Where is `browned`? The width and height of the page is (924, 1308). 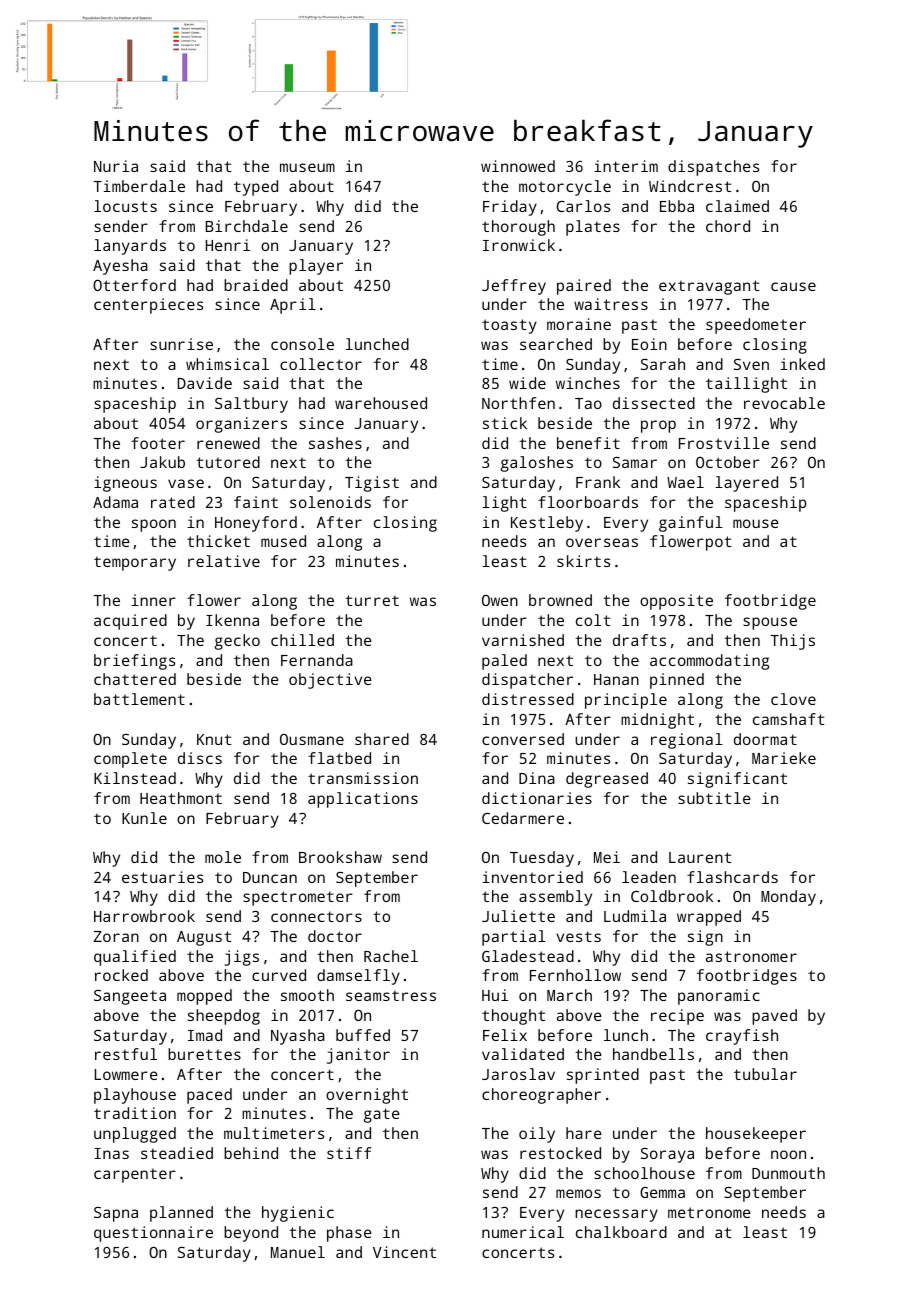
browned is located at coordinates (560, 600).
